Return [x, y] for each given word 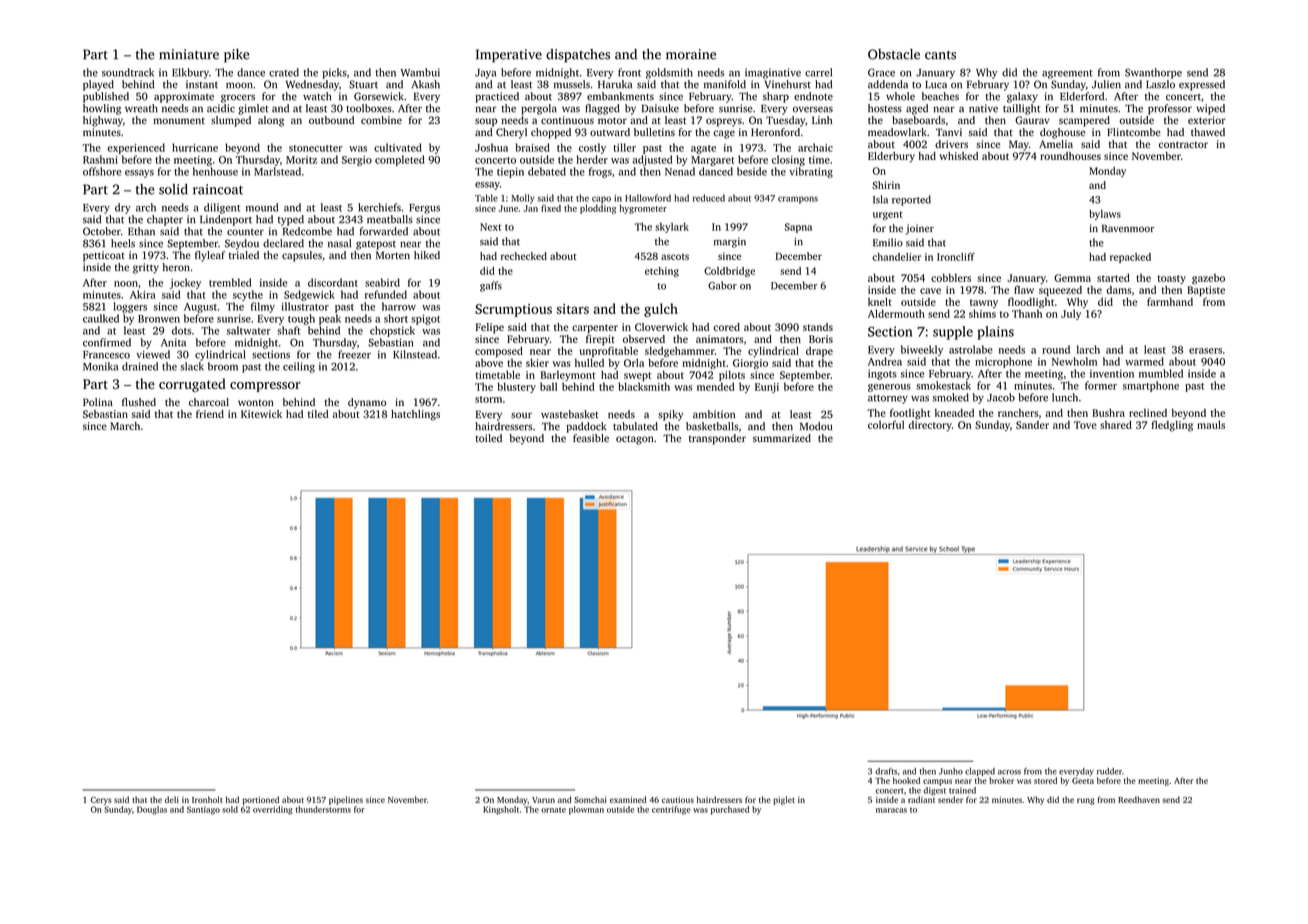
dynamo [367, 403]
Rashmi [100, 159]
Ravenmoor [1128, 228]
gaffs [491, 286]
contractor [1183, 144]
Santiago [203, 810]
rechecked [524, 256]
